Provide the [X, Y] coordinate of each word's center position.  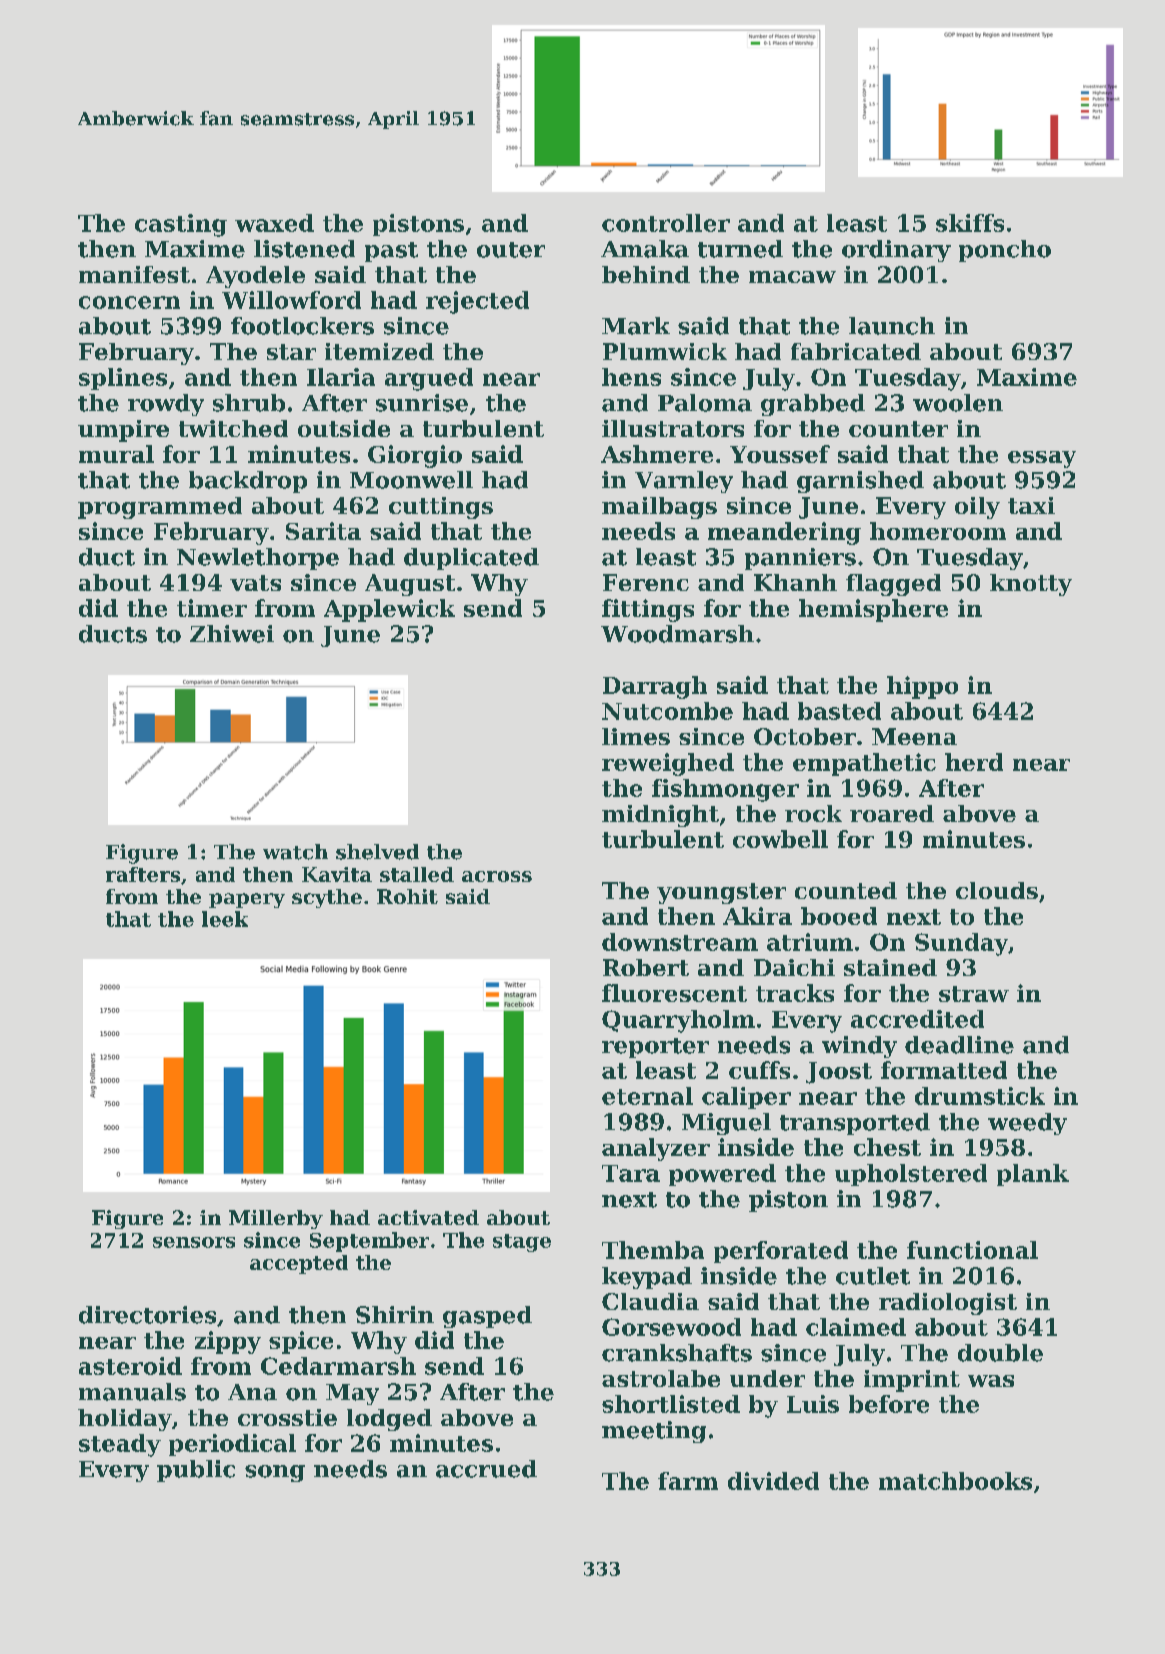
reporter [655, 1048]
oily [977, 508]
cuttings [441, 508]
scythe [327, 898]
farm [688, 1481]
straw [974, 994]
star [291, 352]
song [275, 1473]
